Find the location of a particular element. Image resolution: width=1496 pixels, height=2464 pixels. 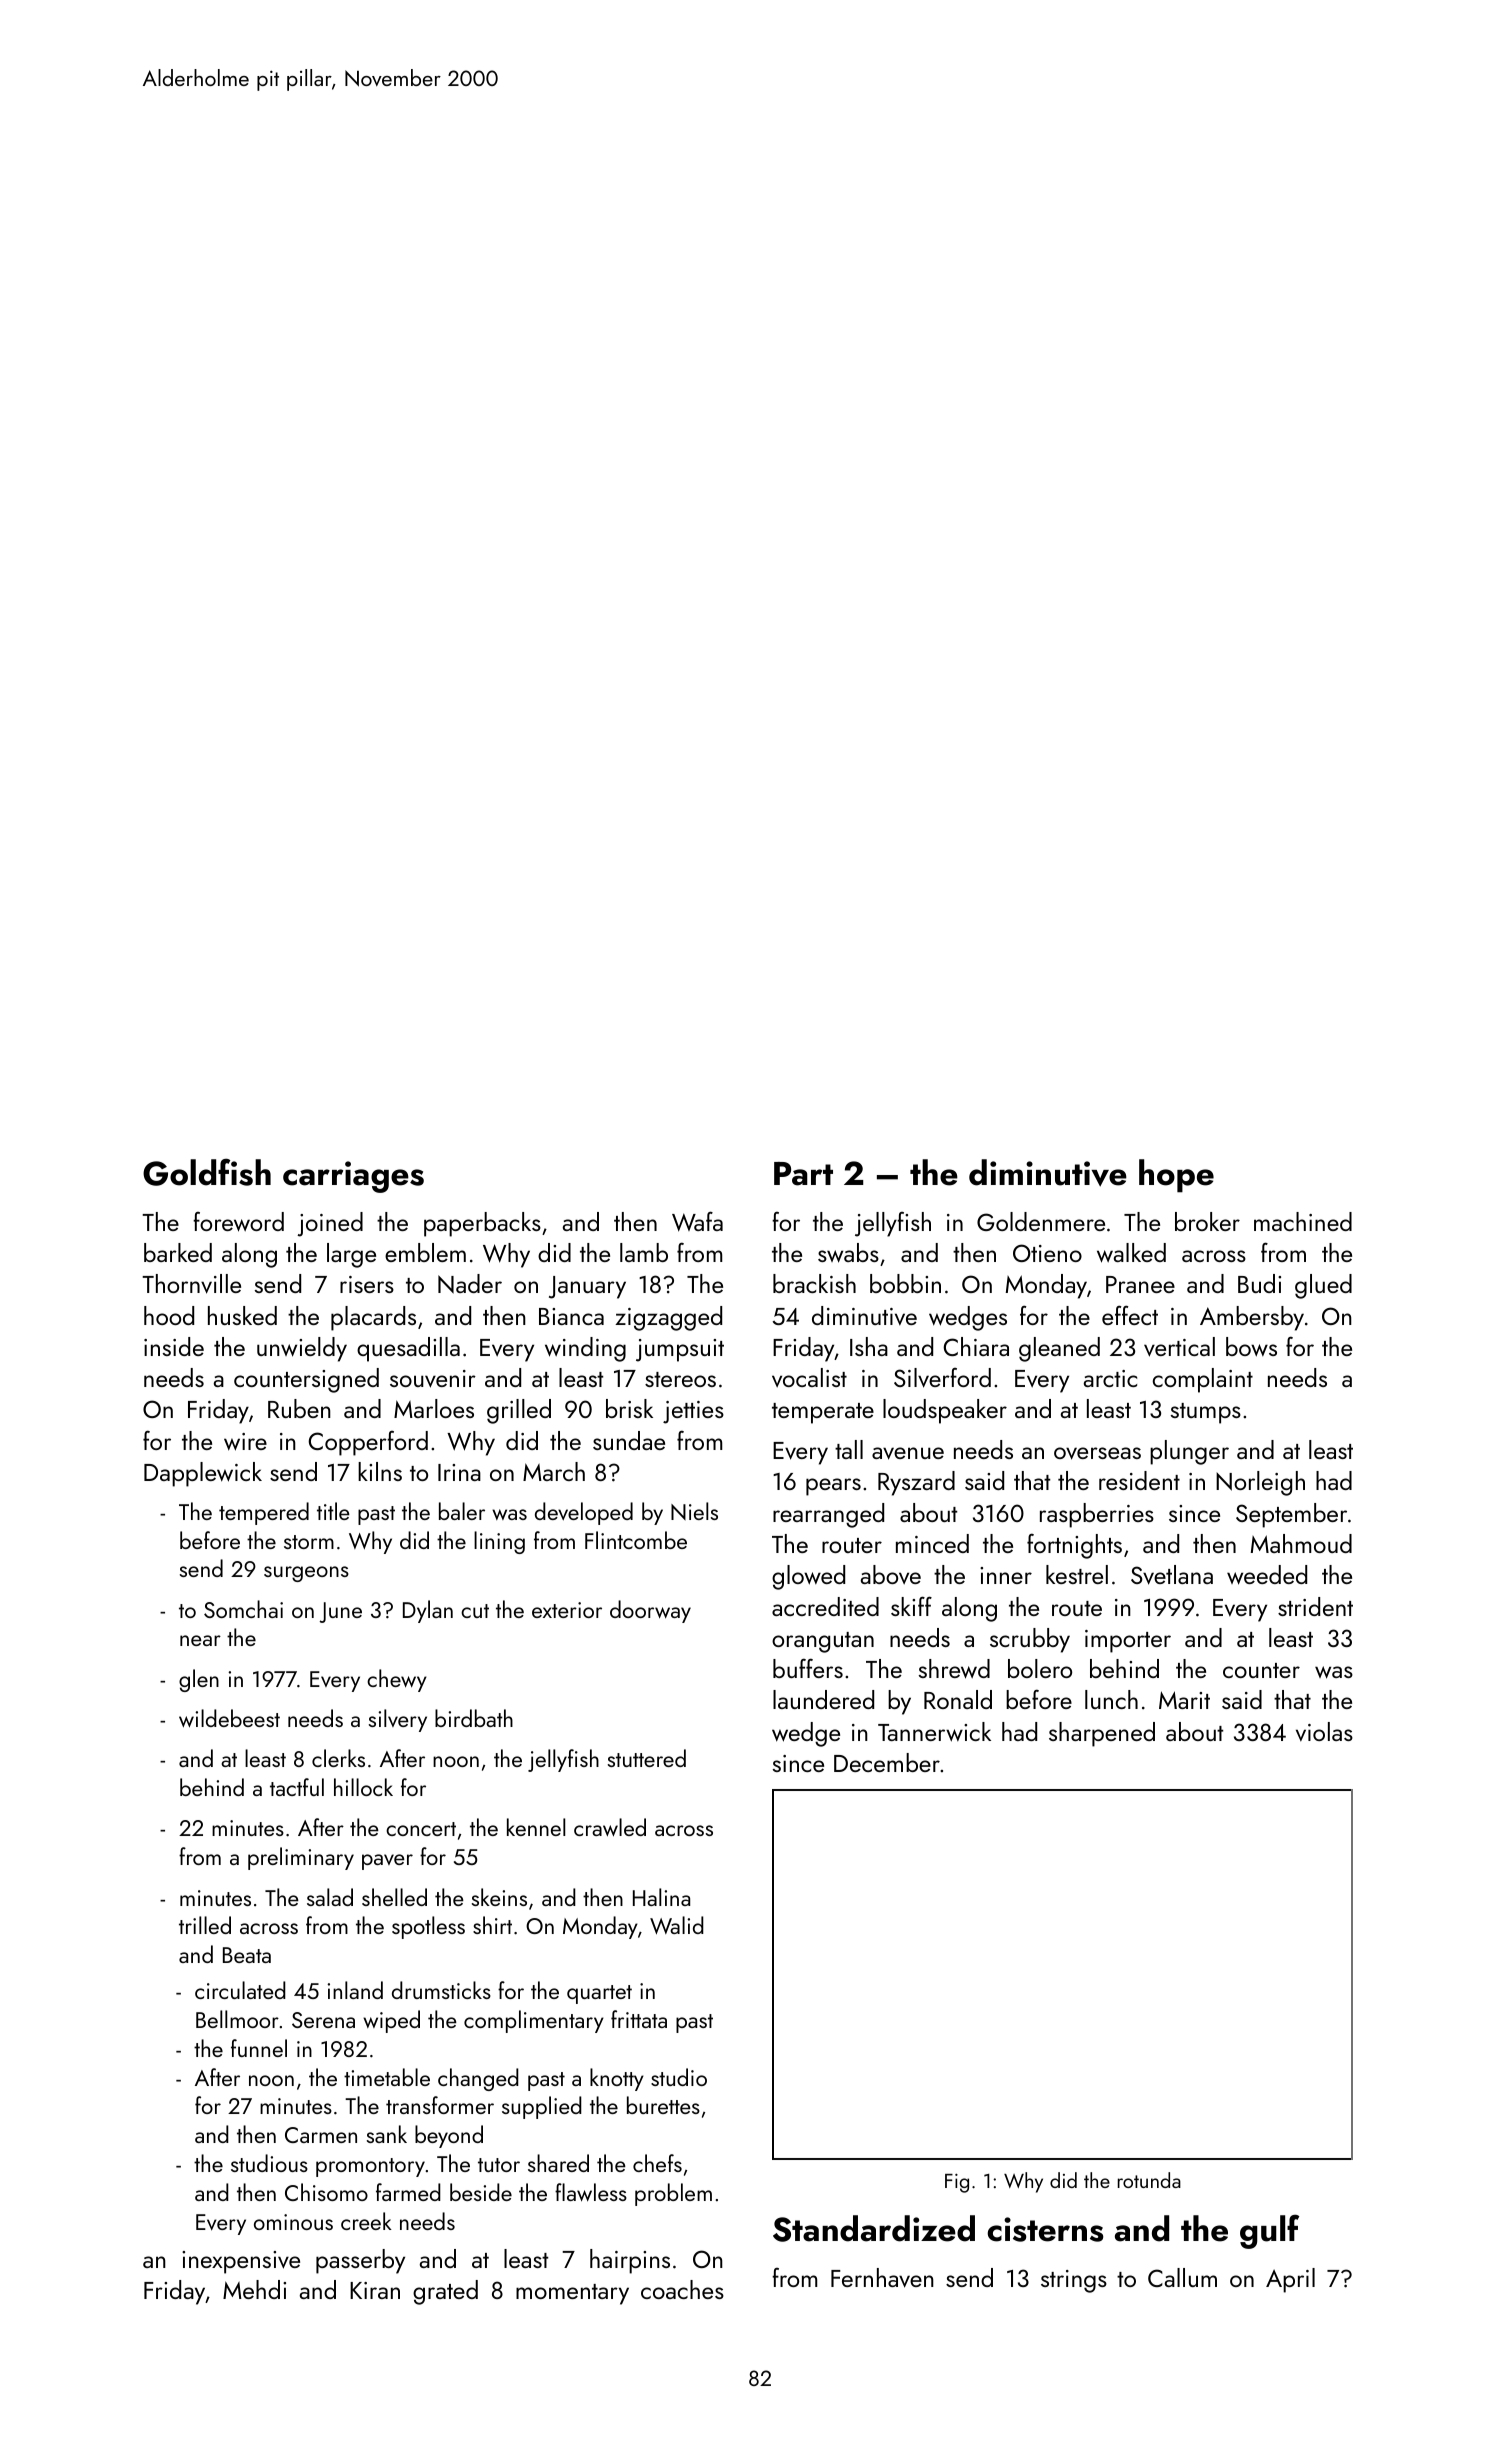

carriages is located at coordinates (353, 1177).
